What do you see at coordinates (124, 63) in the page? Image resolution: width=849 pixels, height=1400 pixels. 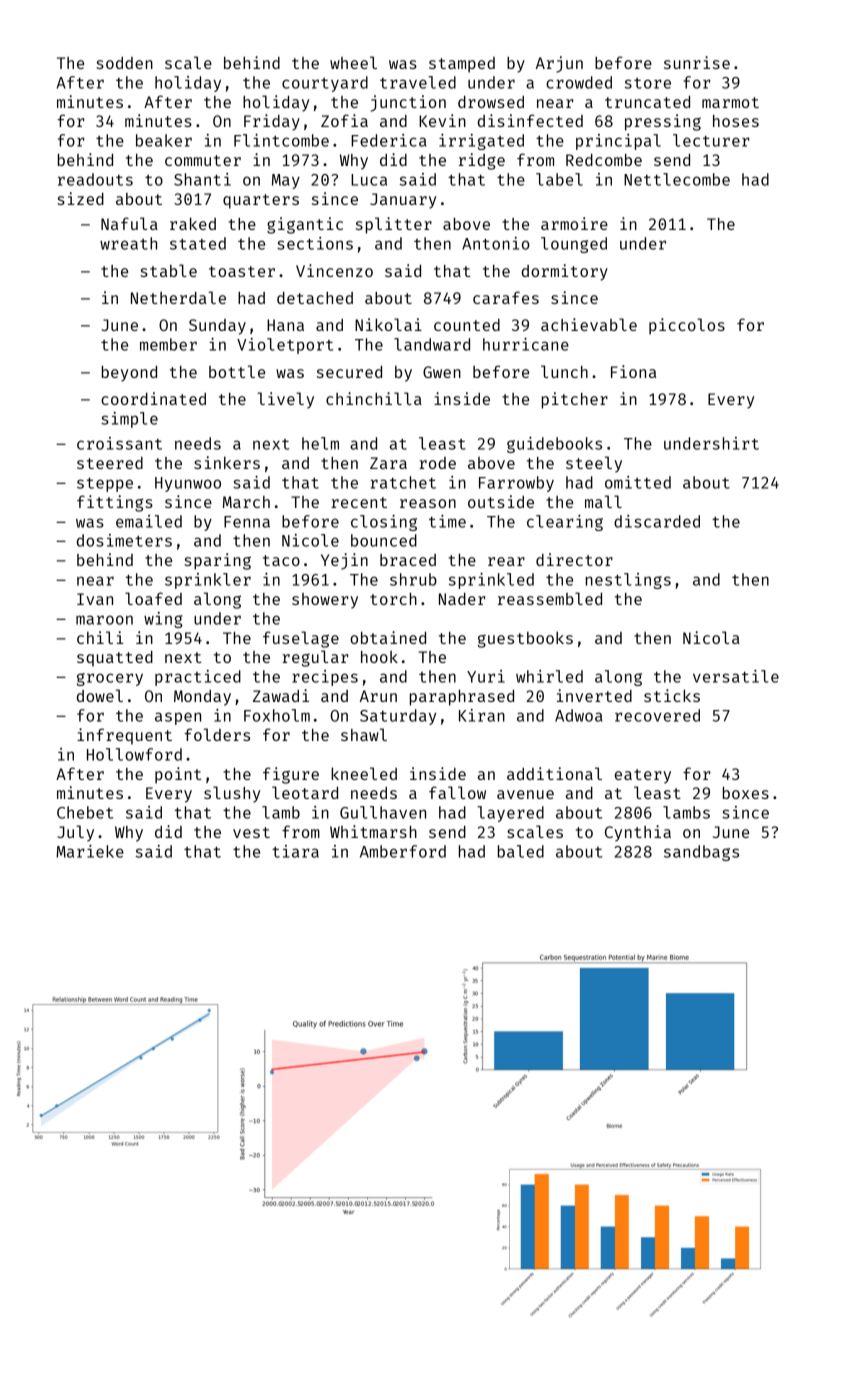 I see `sodden` at bounding box center [124, 63].
